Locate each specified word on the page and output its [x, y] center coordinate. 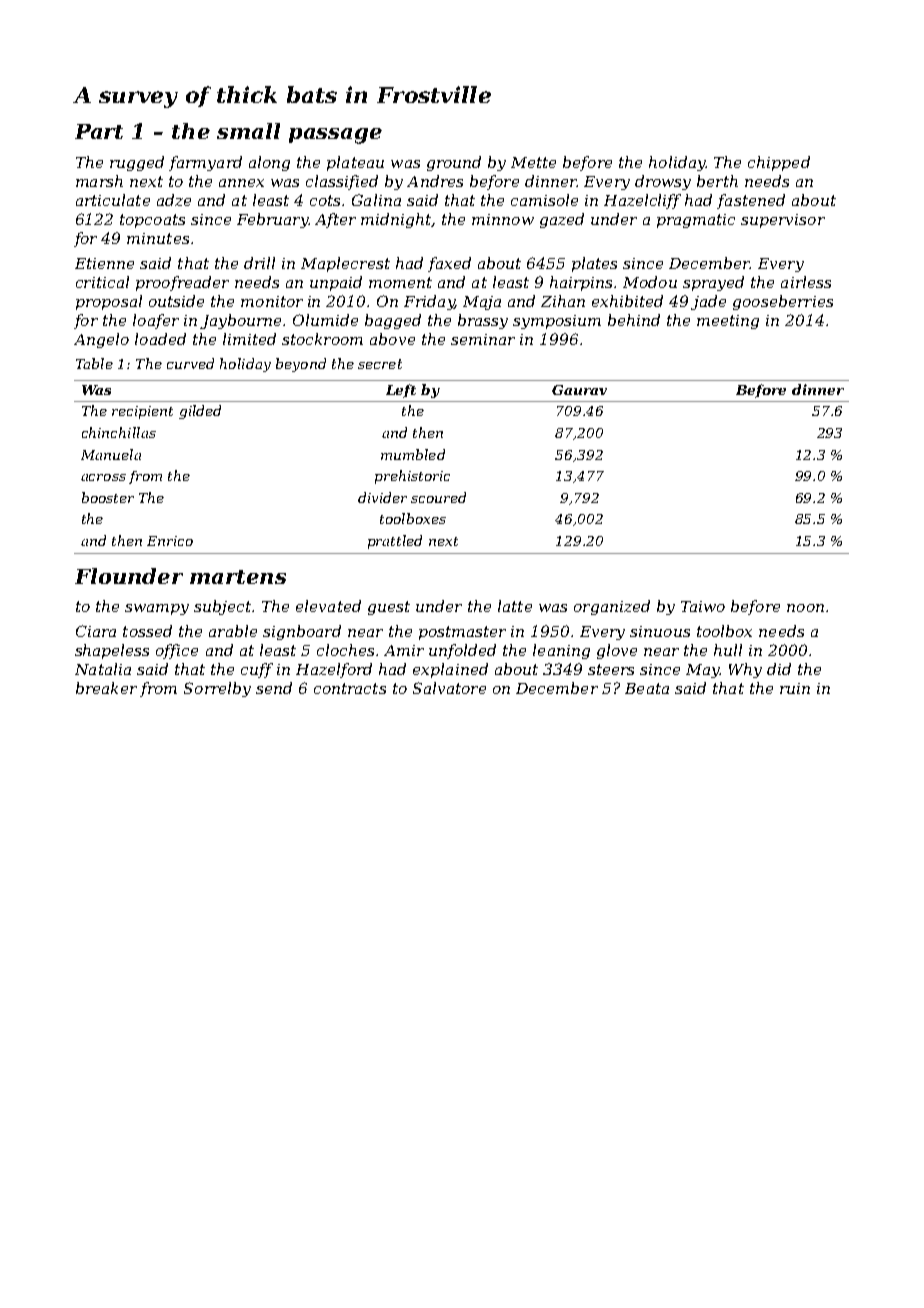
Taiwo [703, 606]
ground [454, 163]
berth [717, 181]
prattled [395, 542]
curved [190, 363]
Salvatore [449, 688]
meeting [728, 322]
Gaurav [579, 390]
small [248, 131]
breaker [106, 688]
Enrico [170, 541]
